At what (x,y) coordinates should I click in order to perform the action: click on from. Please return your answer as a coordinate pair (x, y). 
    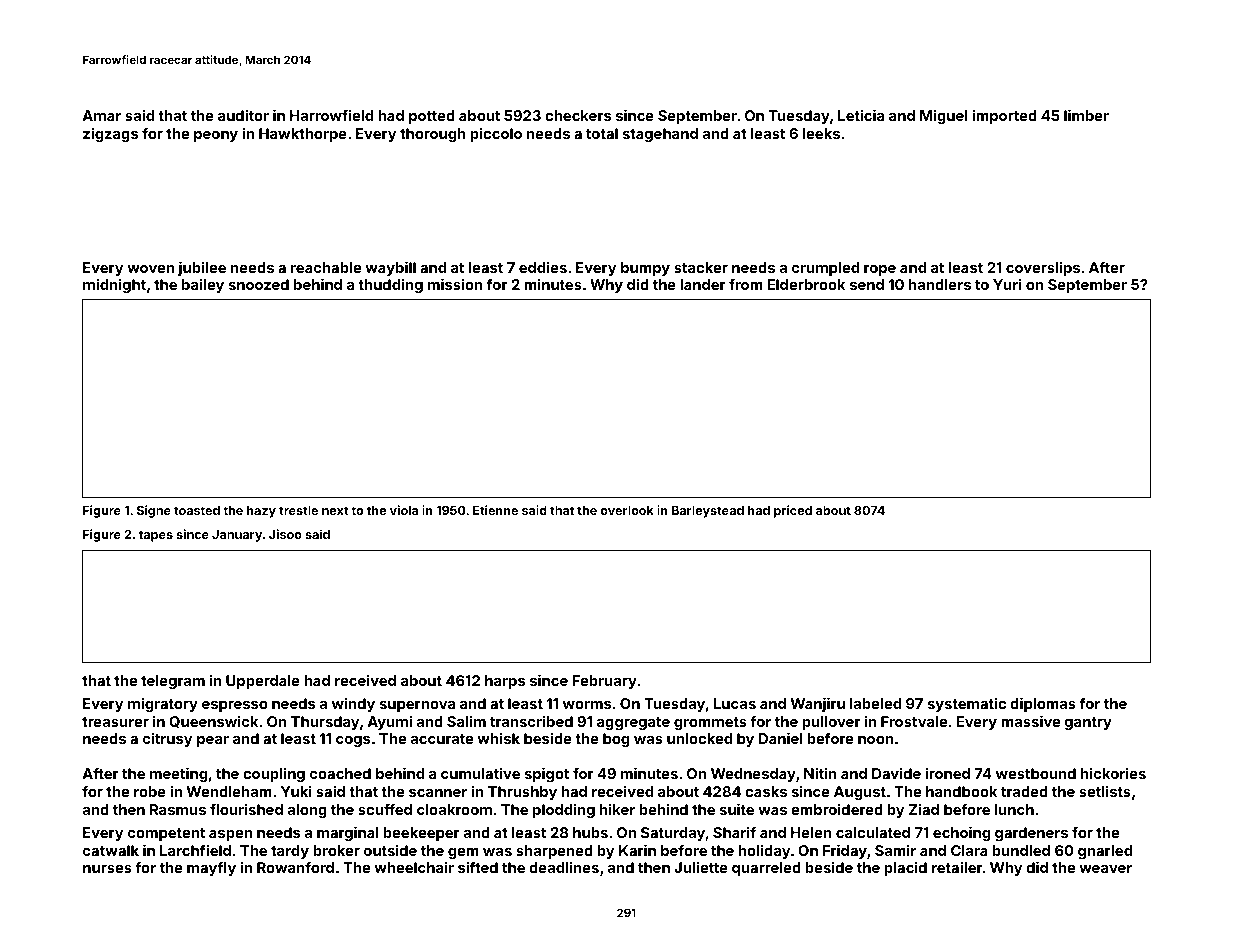
    Looking at the image, I should click on (746, 284).
